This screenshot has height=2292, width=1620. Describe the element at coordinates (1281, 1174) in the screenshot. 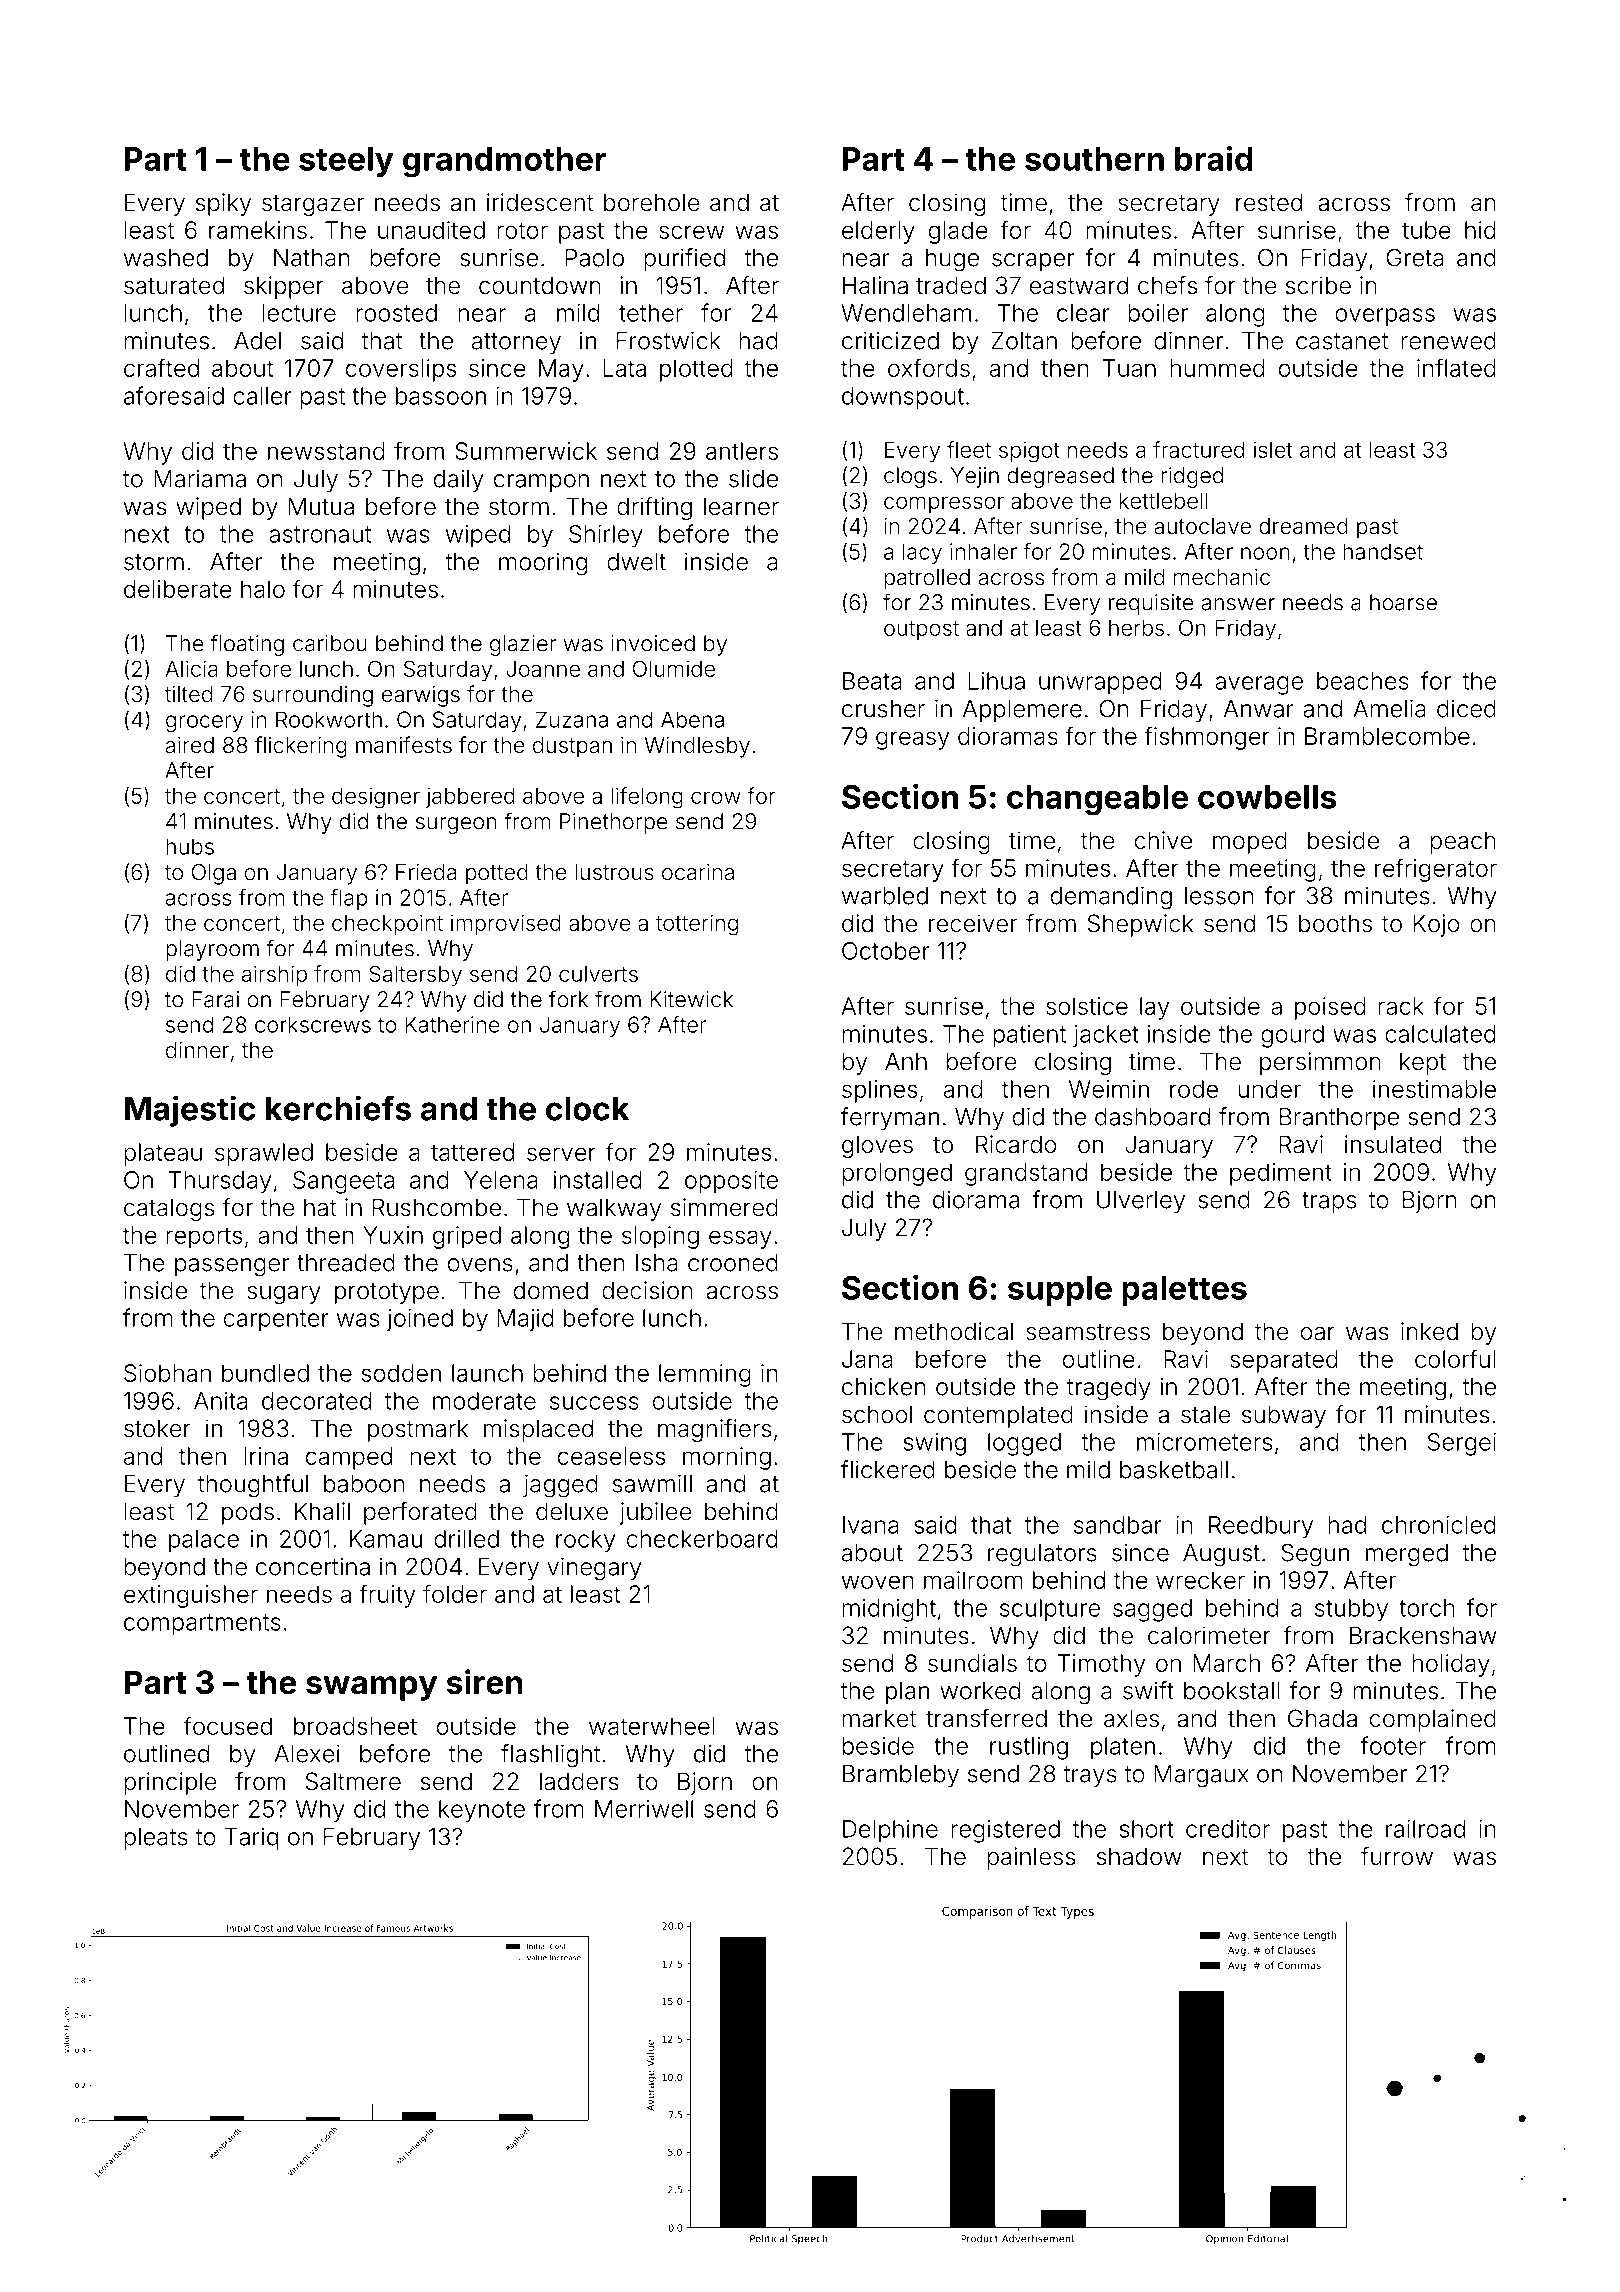

I see `pediment` at that location.
